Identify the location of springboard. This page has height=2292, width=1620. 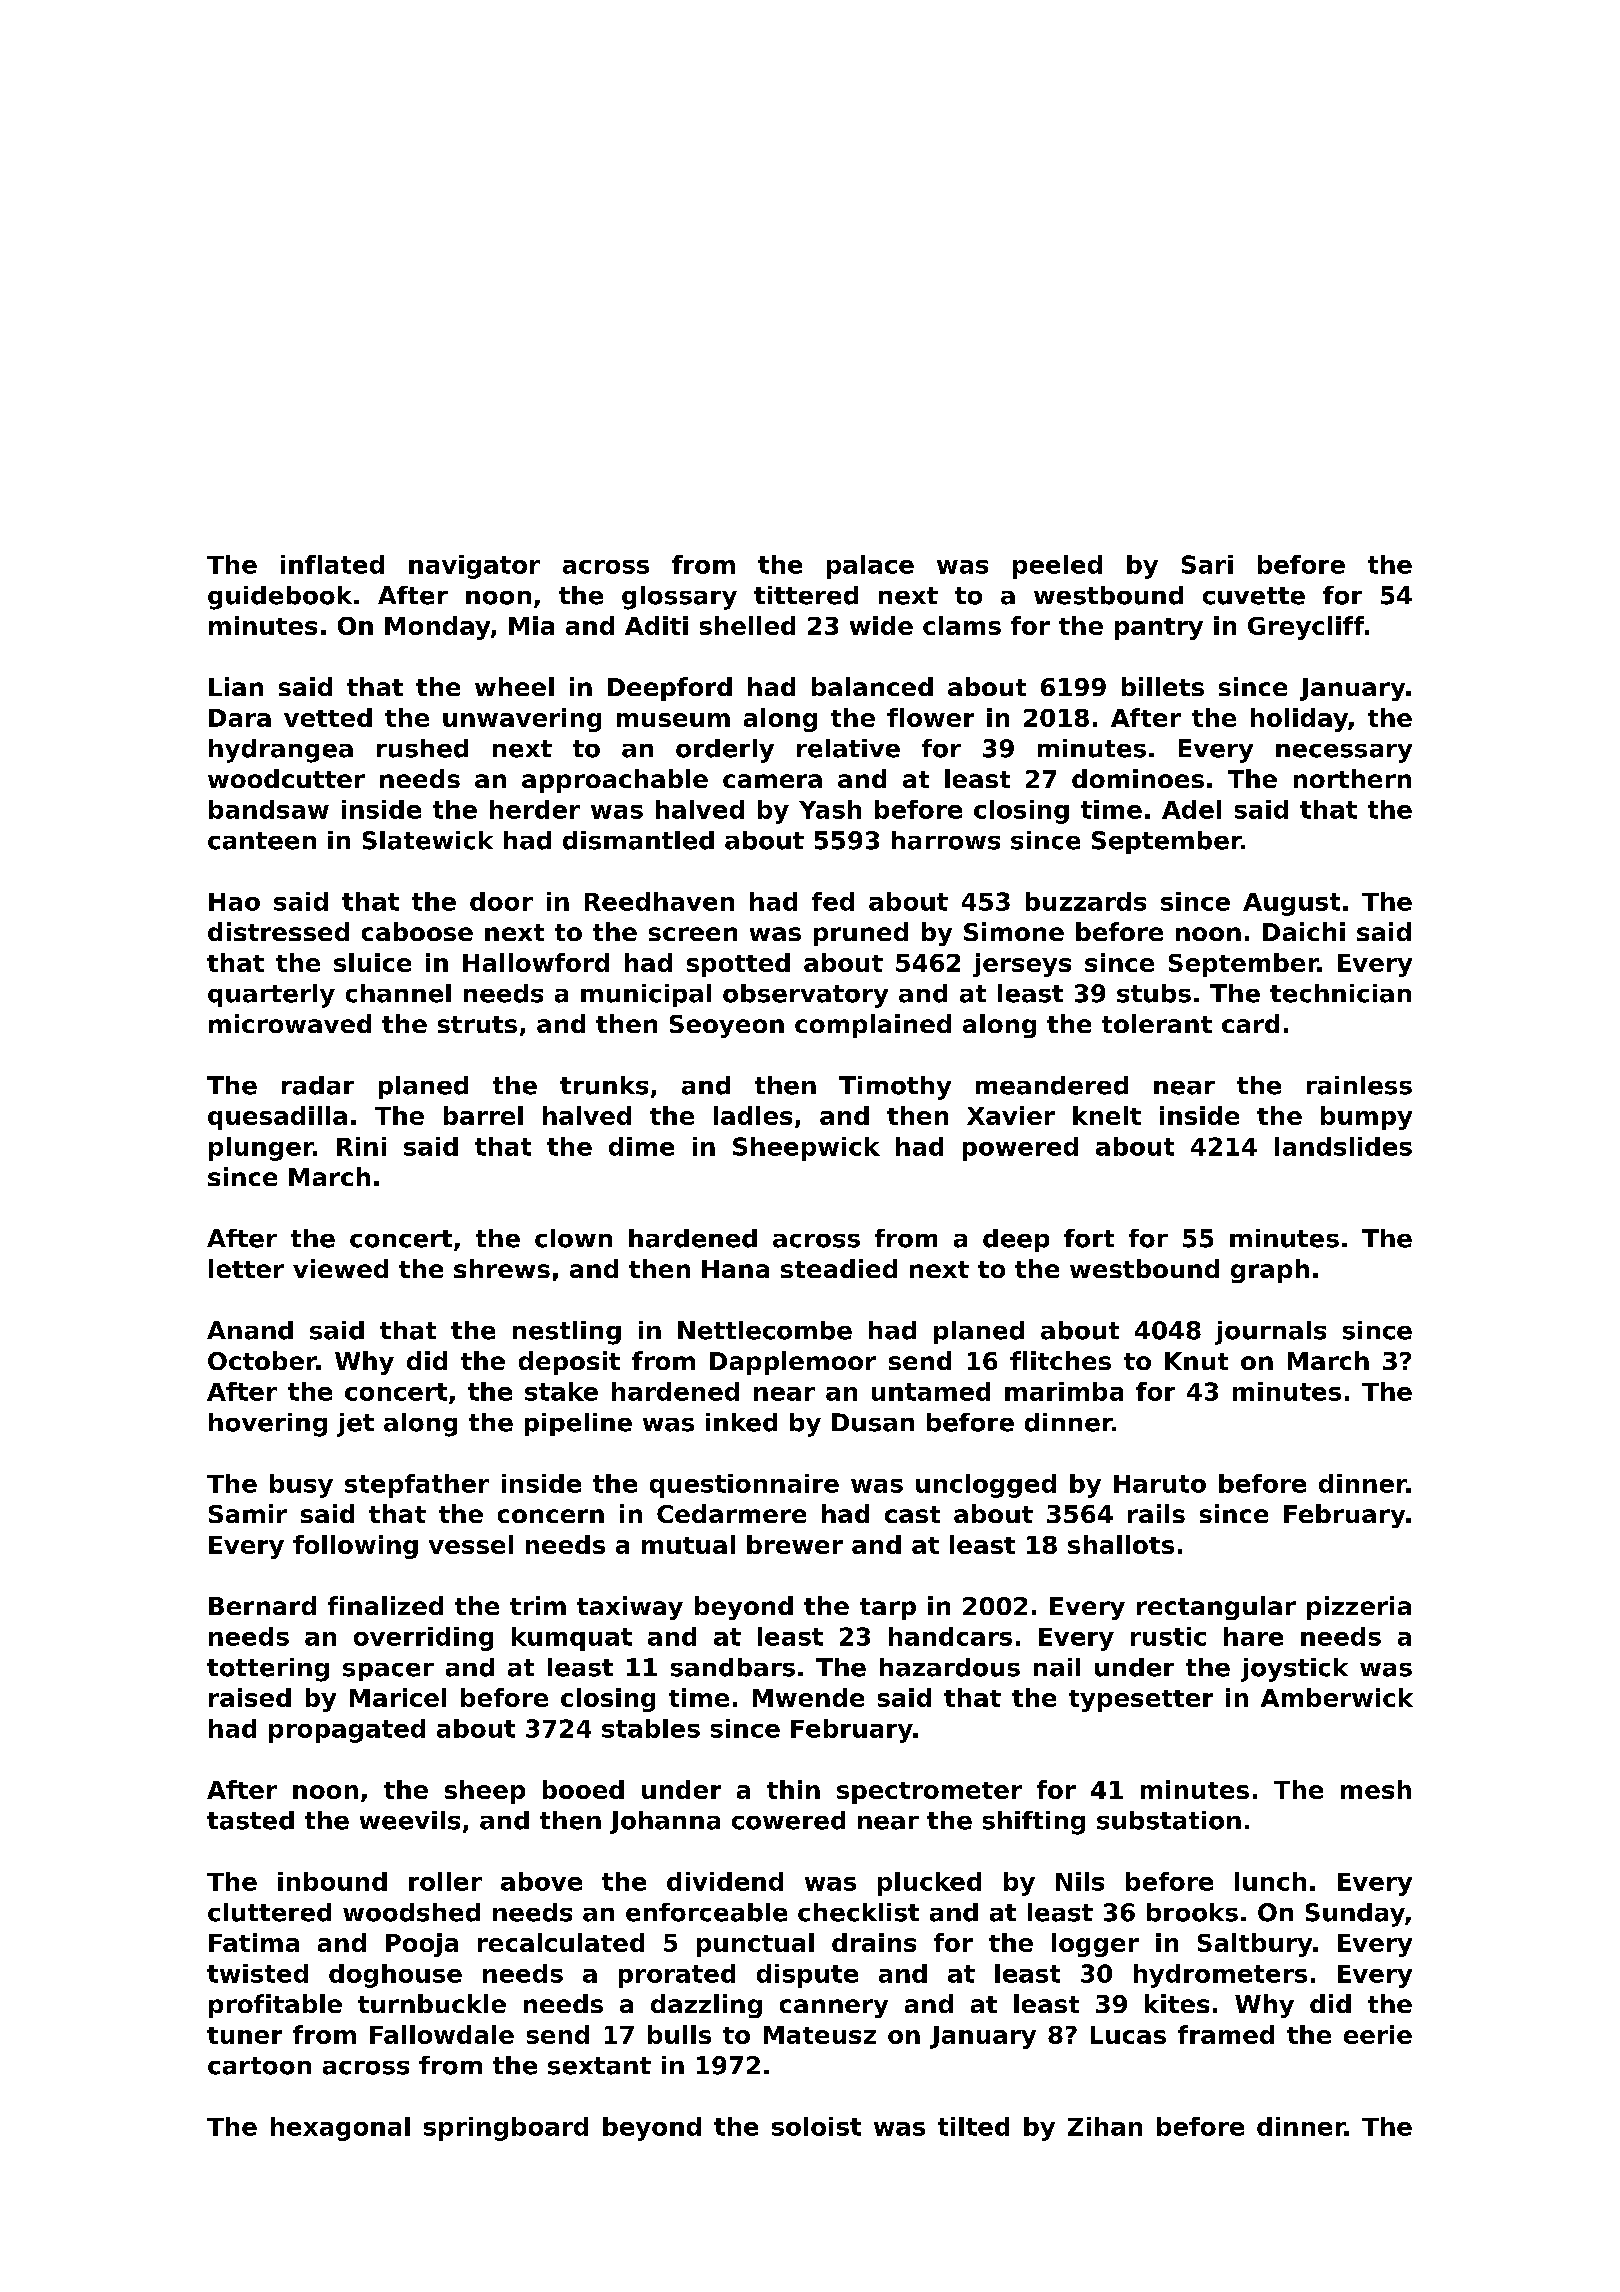
(506, 2129).
